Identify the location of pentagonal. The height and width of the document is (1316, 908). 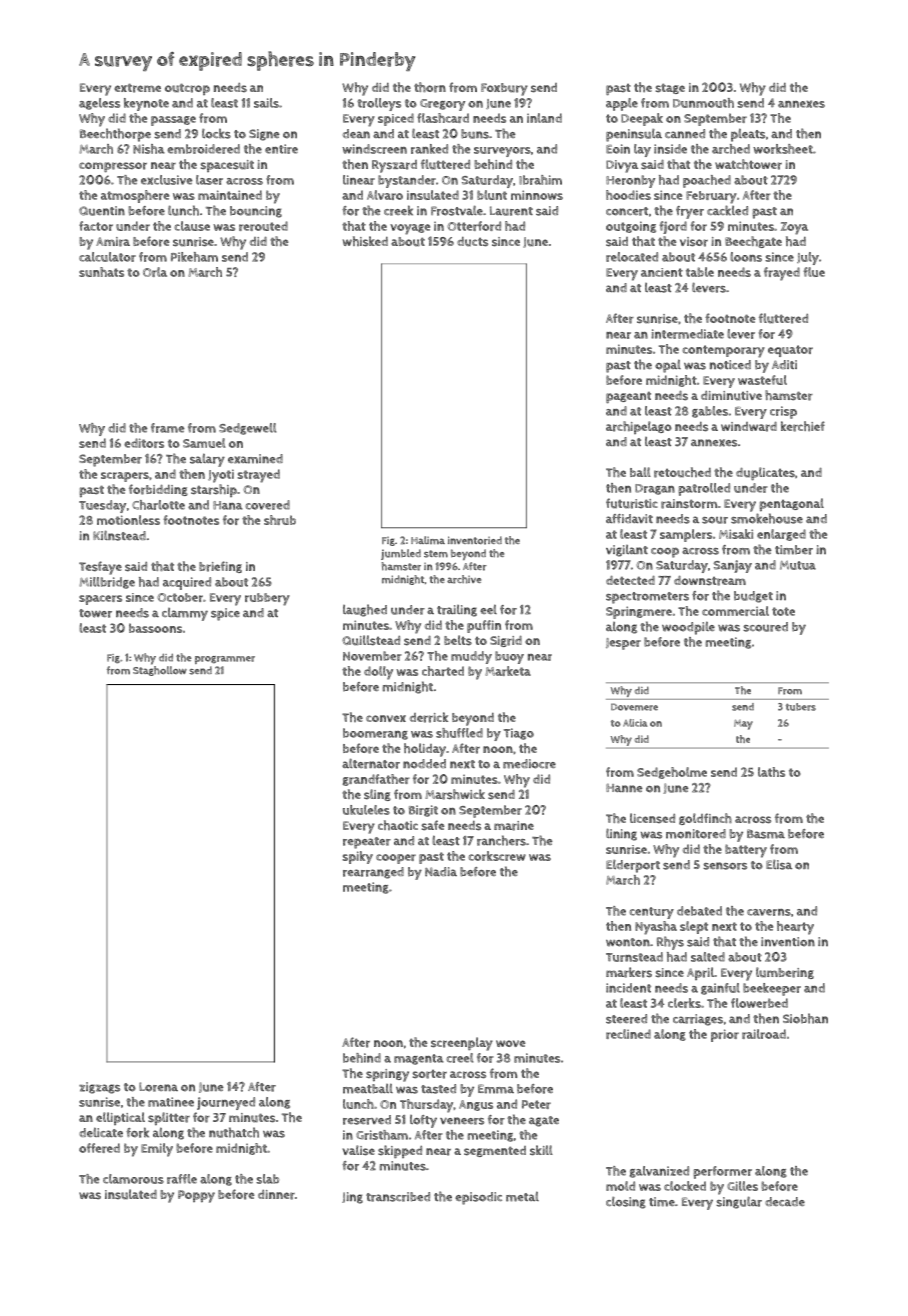
(791, 505).
